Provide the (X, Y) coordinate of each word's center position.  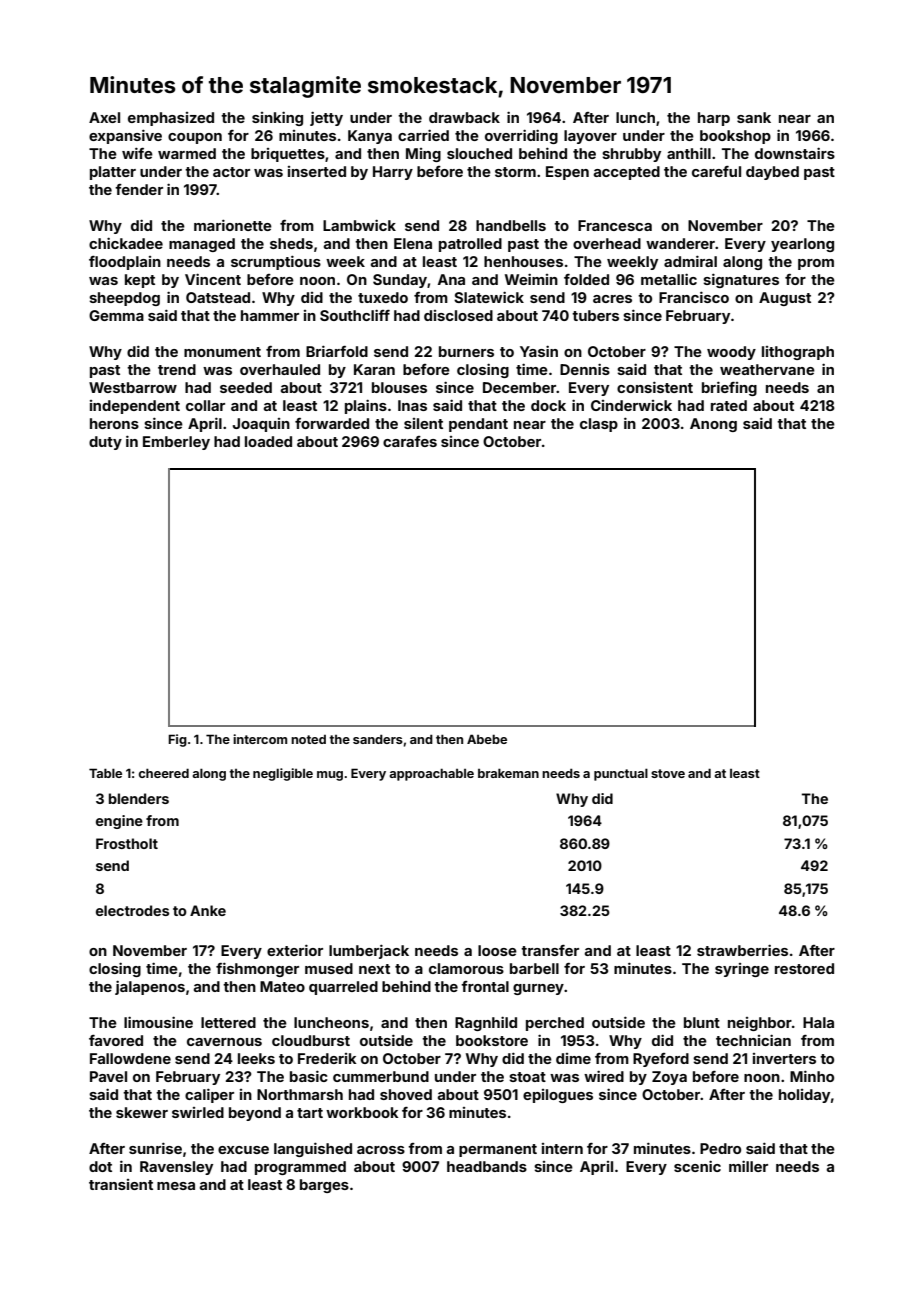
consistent (655, 387)
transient (121, 1184)
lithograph (798, 353)
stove (668, 773)
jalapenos (150, 987)
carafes (410, 441)
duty (105, 443)
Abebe (487, 739)
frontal (485, 986)
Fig (177, 740)
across (381, 1150)
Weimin (531, 279)
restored (804, 968)
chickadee (126, 243)
